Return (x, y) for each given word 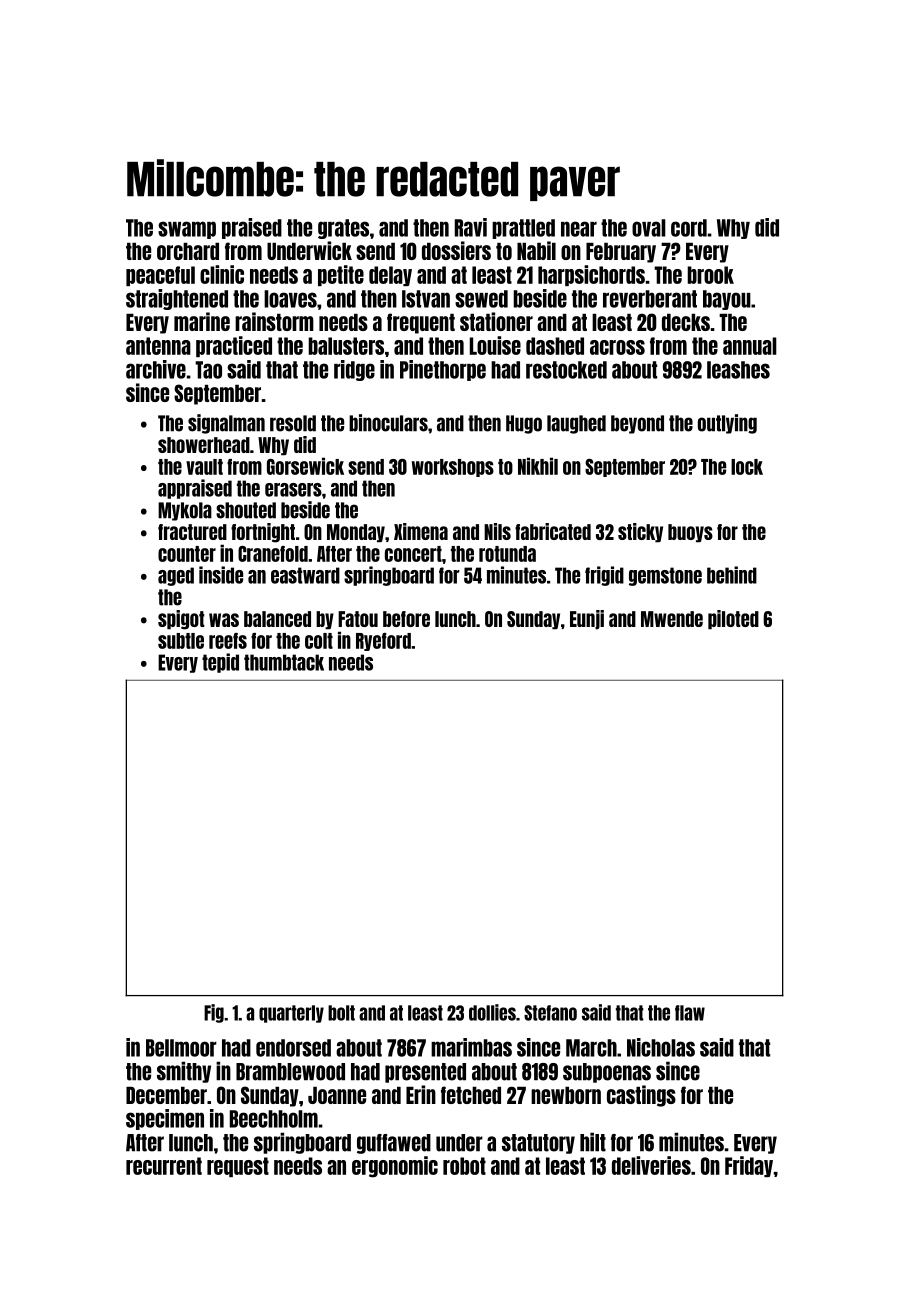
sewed (481, 299)
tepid (220, 663)
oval (649, 228)
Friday (749, 1166)
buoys (690, 533)
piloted (733, 620)
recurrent (164, 1166)
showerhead (204, 445)
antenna (158, 346)
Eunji (587, 620)
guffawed (394, 1144)
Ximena (421, 531)
